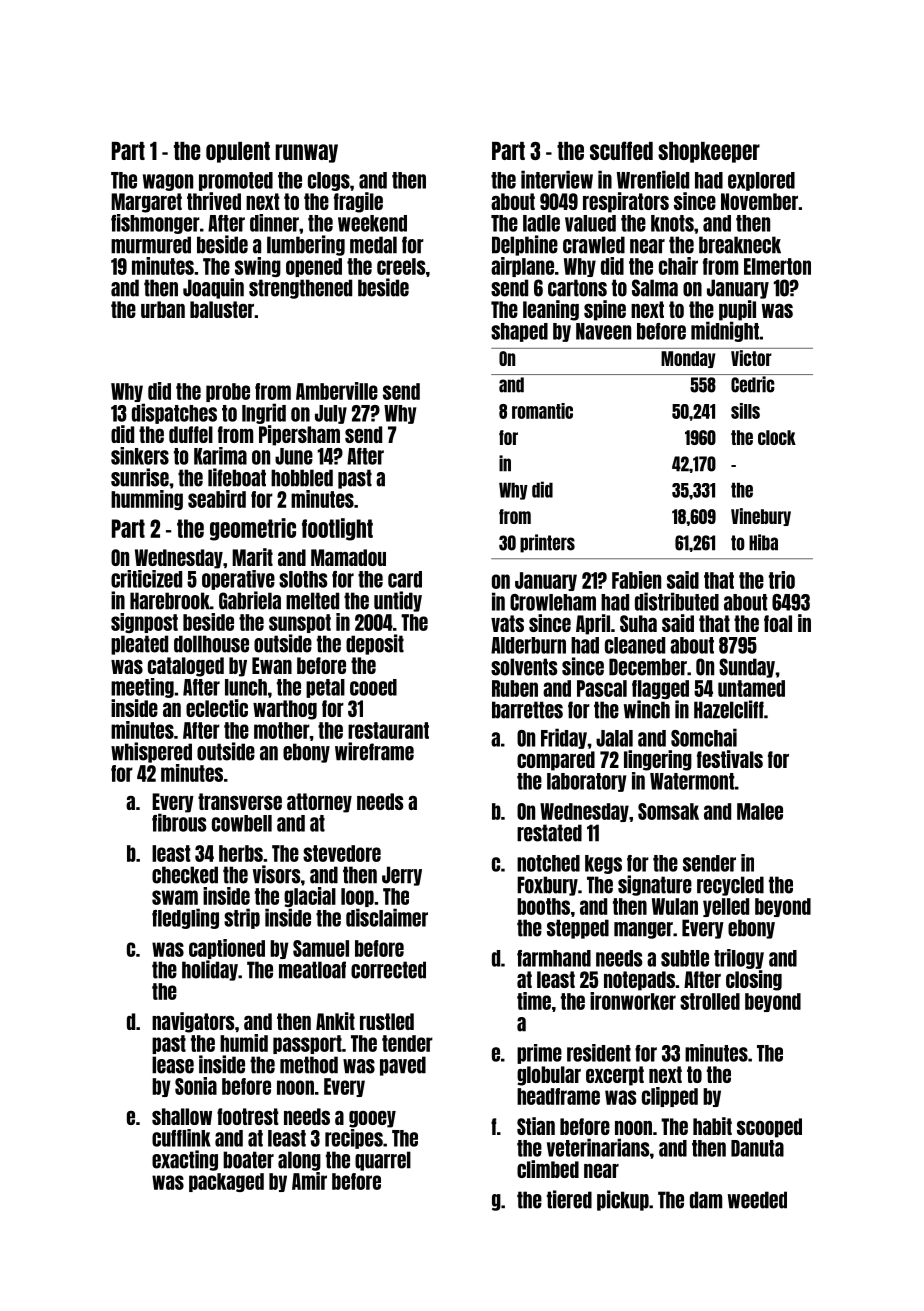  I want to click on yelled, so click(726, 907).
